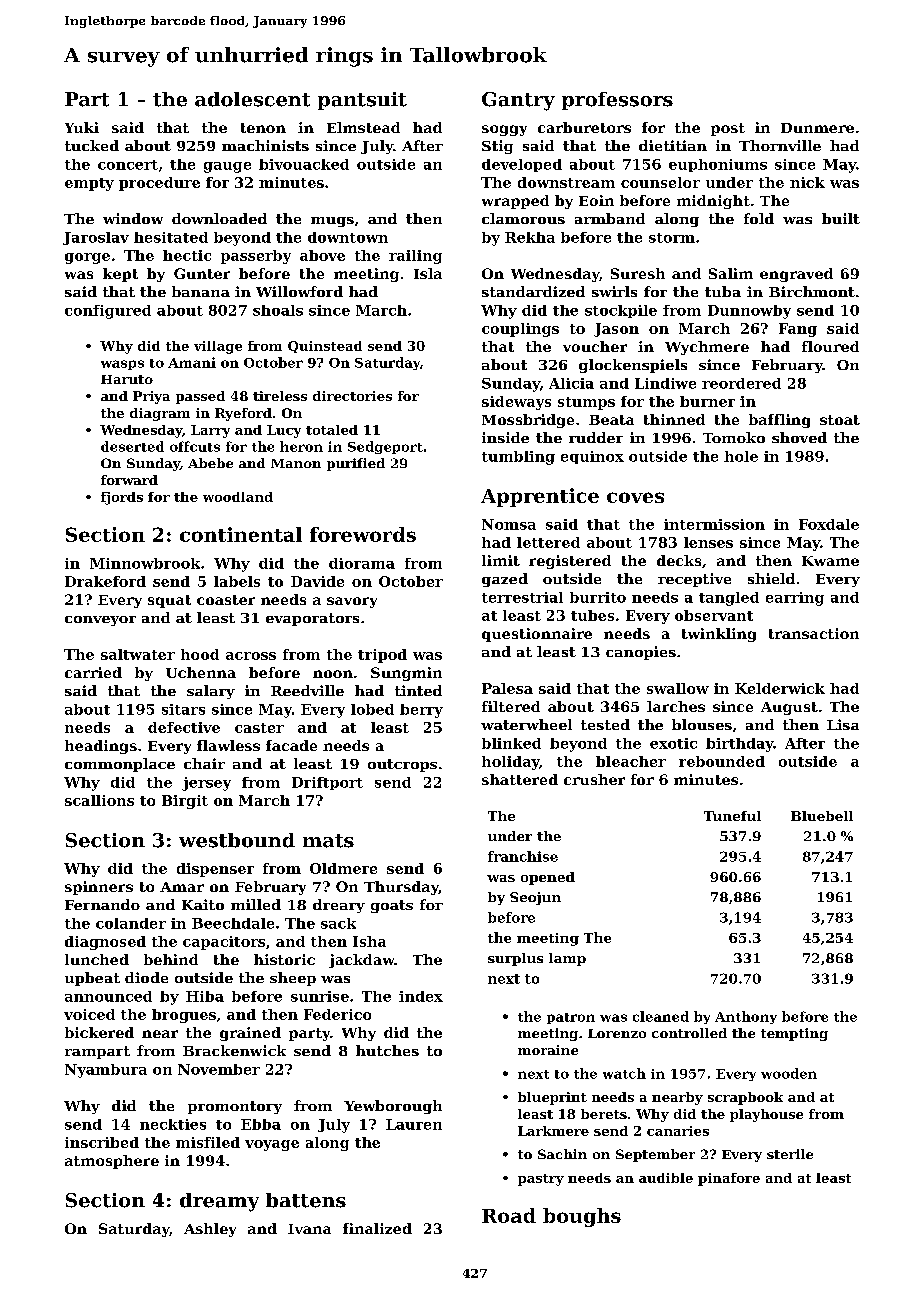  I want to click on Ashley, so click(210, 1230).
